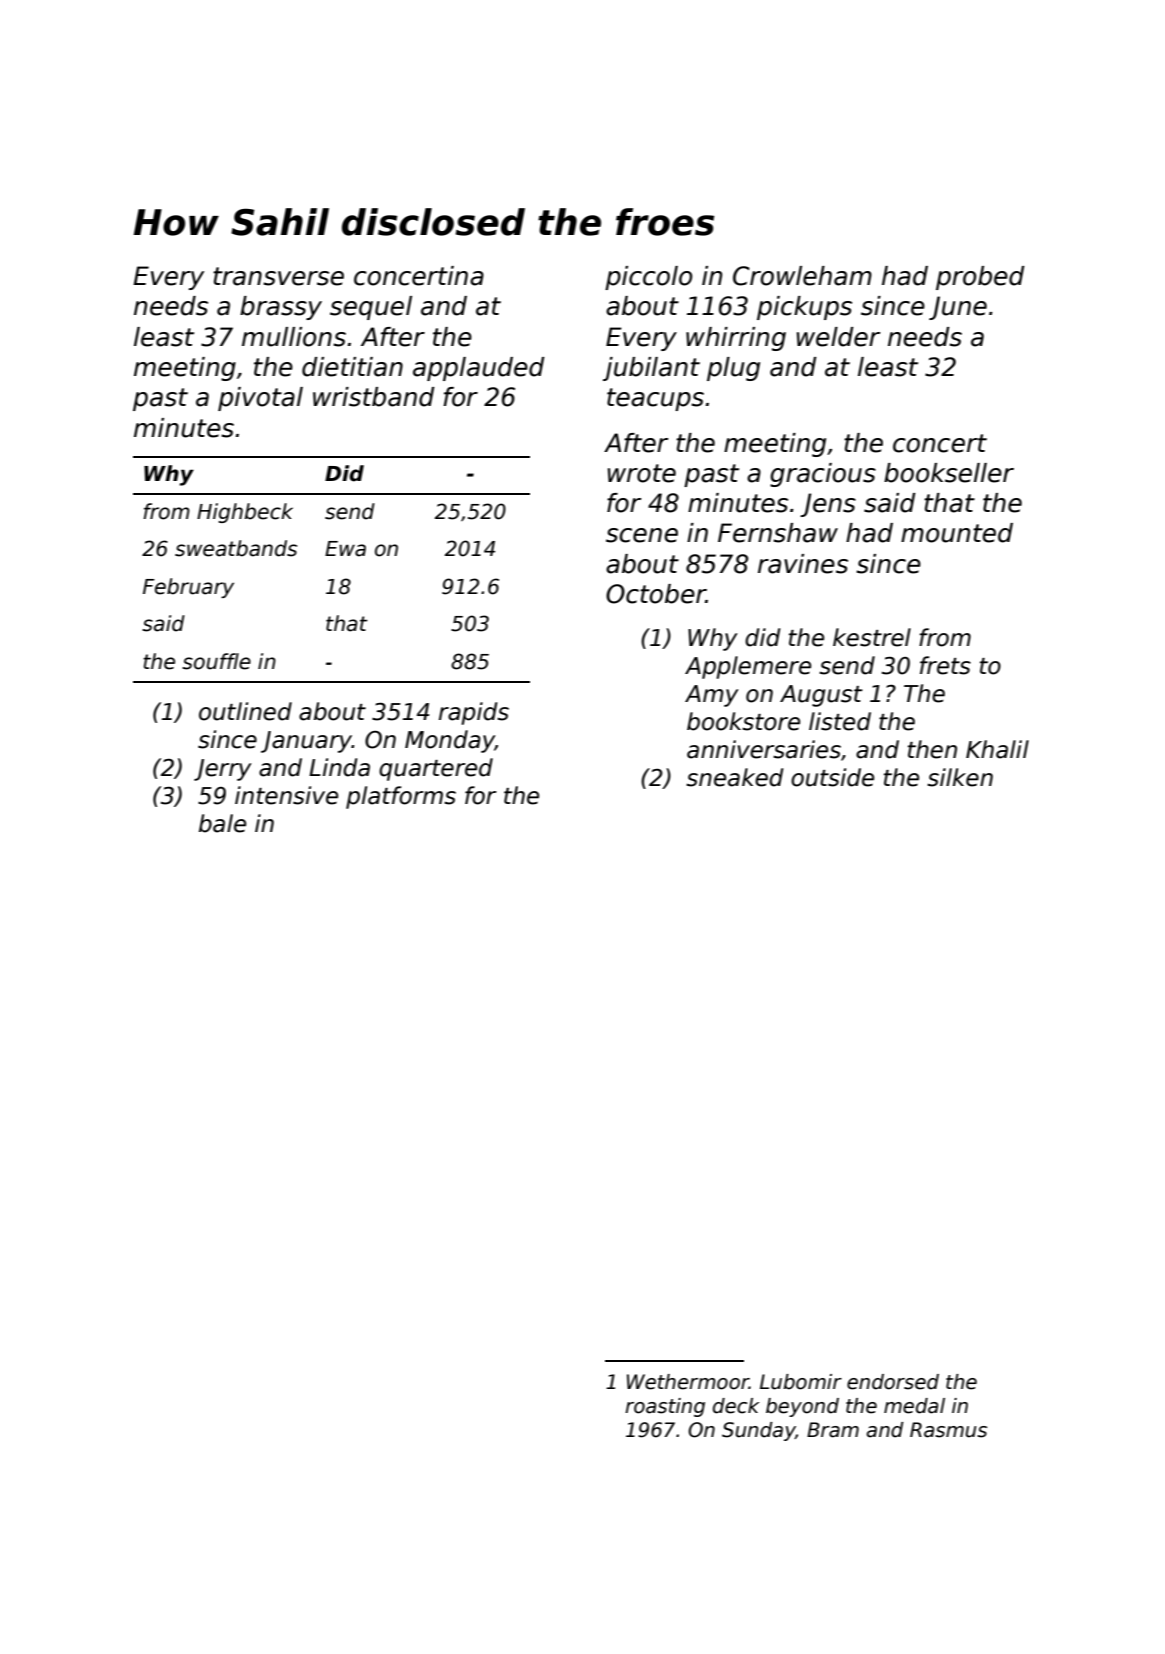  What do you see at coordinates (948, 1430) in the image?
I see `Rasmus` at bounding box center [948, 1430].
